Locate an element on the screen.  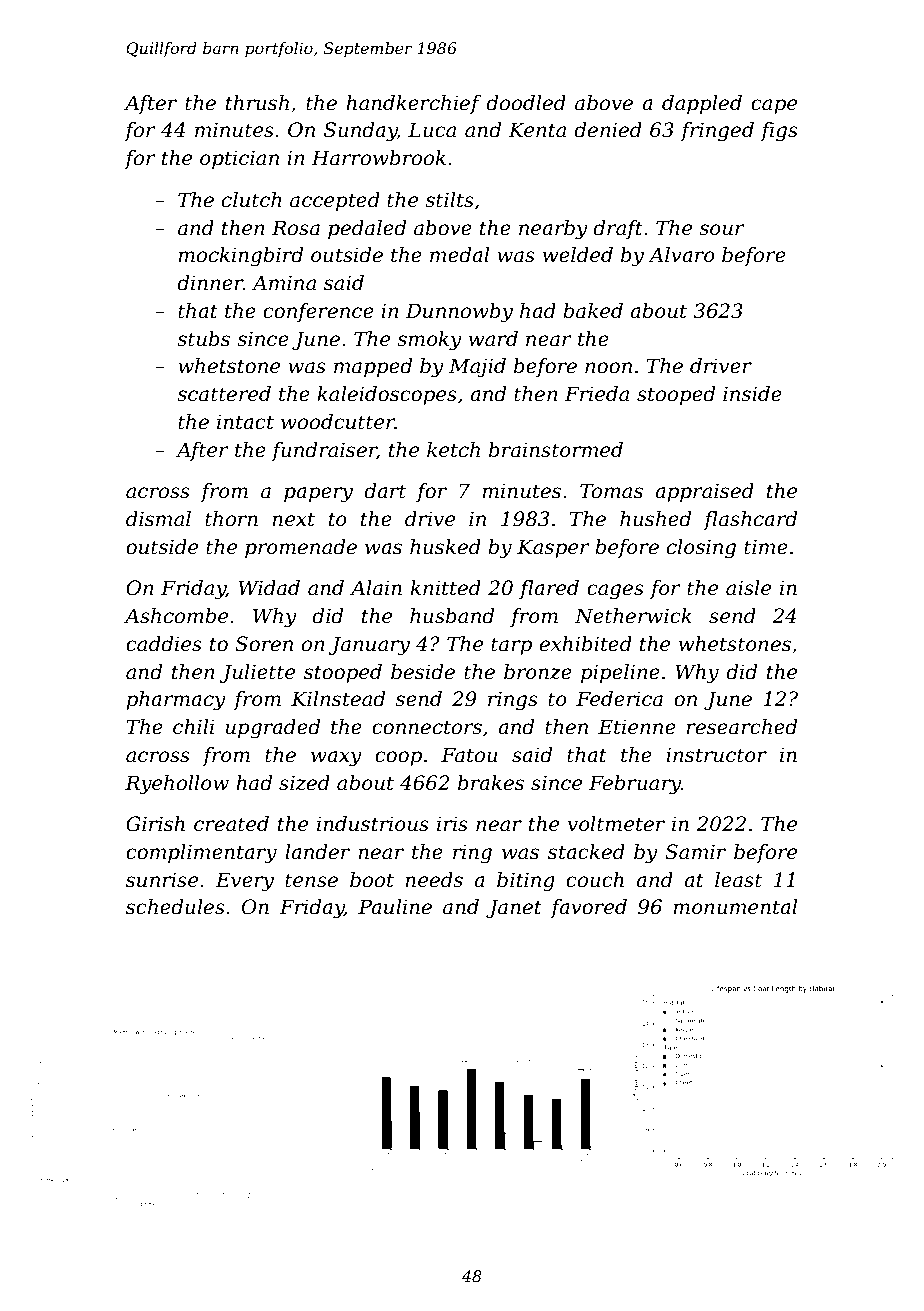
appraised is located at coordinates (704, 492).
